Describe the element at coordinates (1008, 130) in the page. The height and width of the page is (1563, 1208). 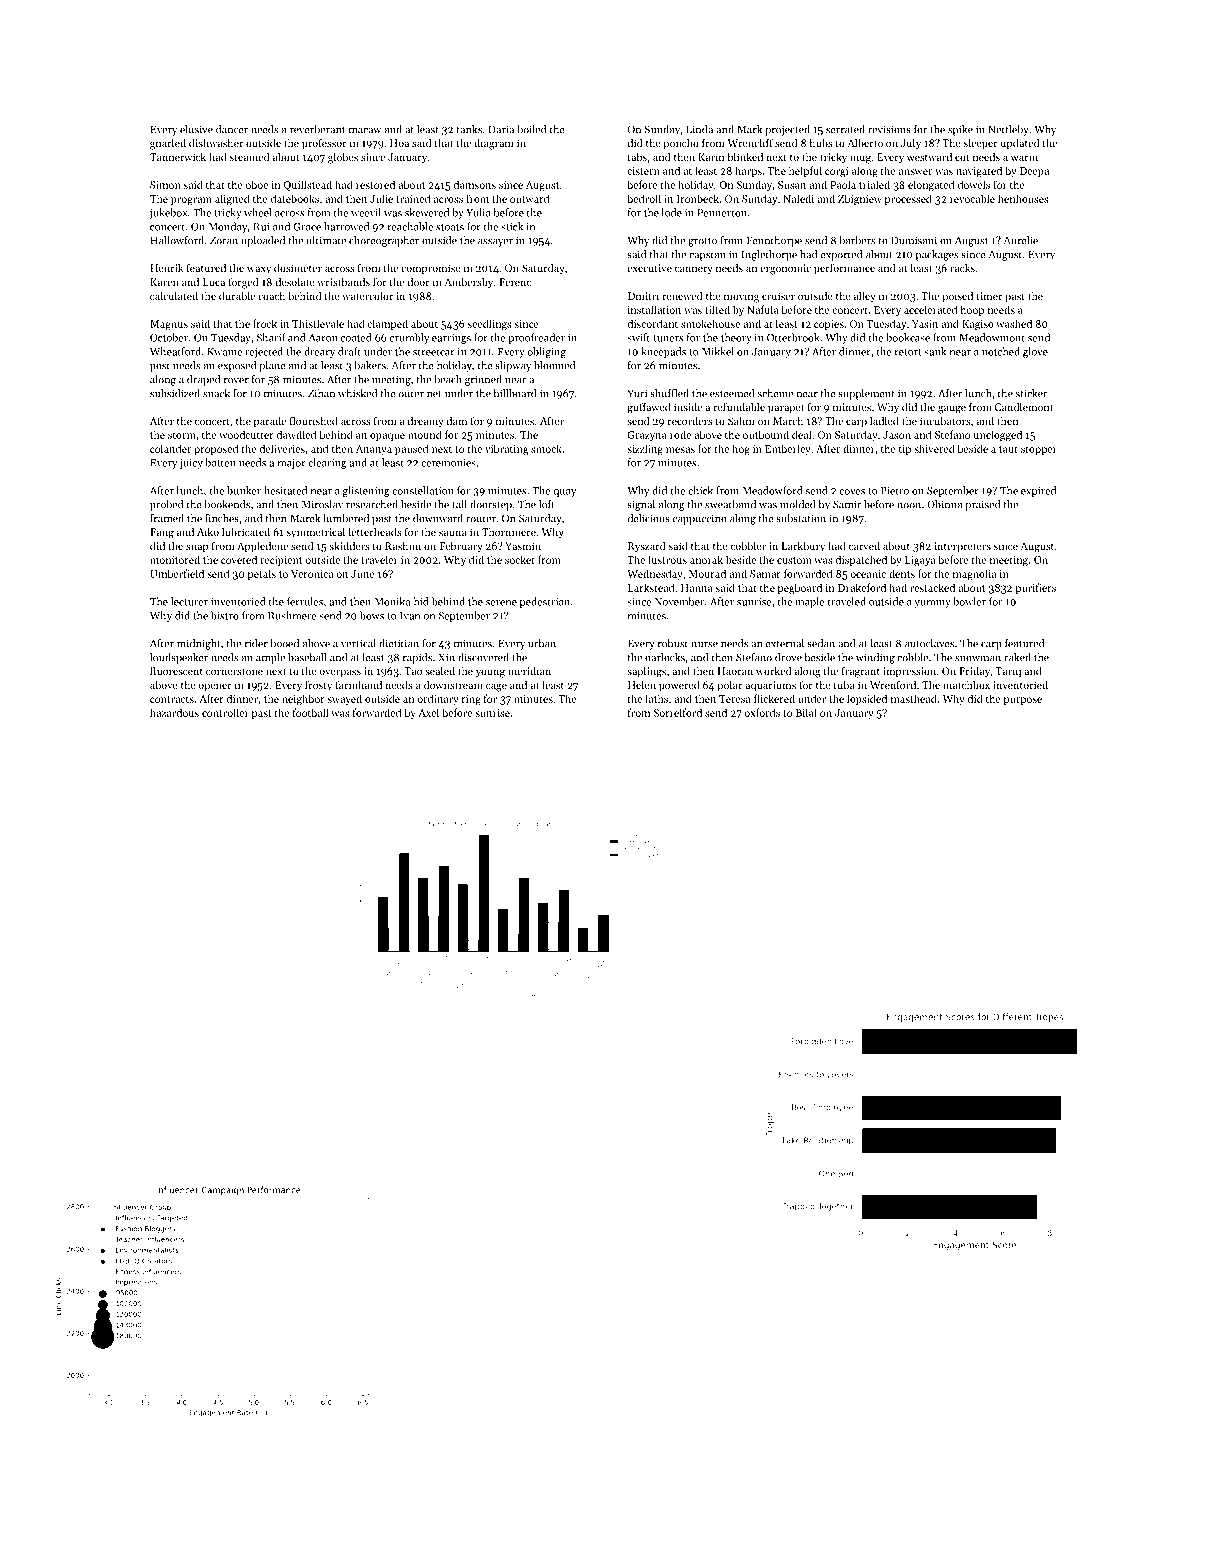
I see `Nettleby` at that location.
